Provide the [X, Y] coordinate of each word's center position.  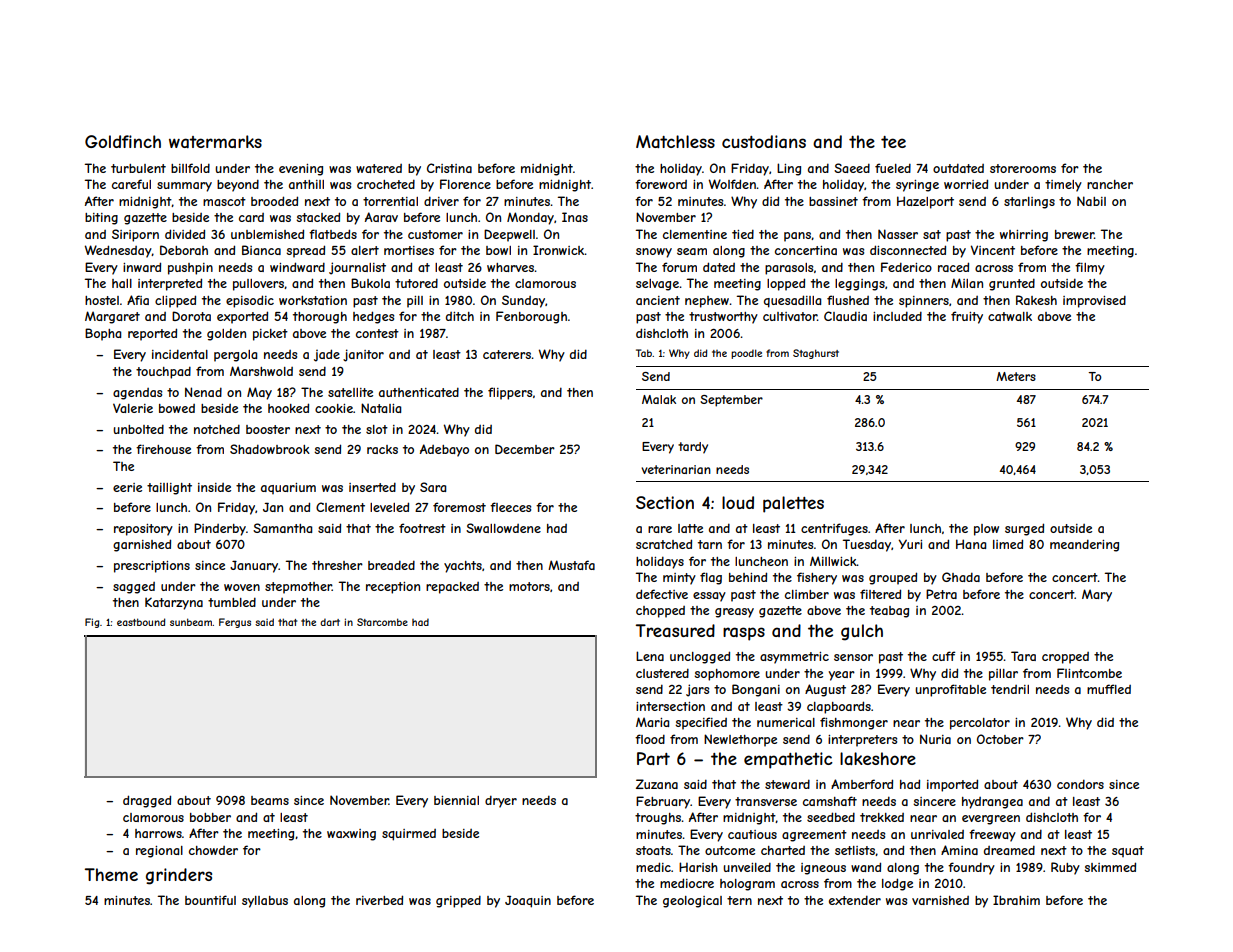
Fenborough [531, 317]
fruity [967, 317]
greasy [734, 613]
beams [270, 800]
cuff [943, 656]
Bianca [261, 250]
